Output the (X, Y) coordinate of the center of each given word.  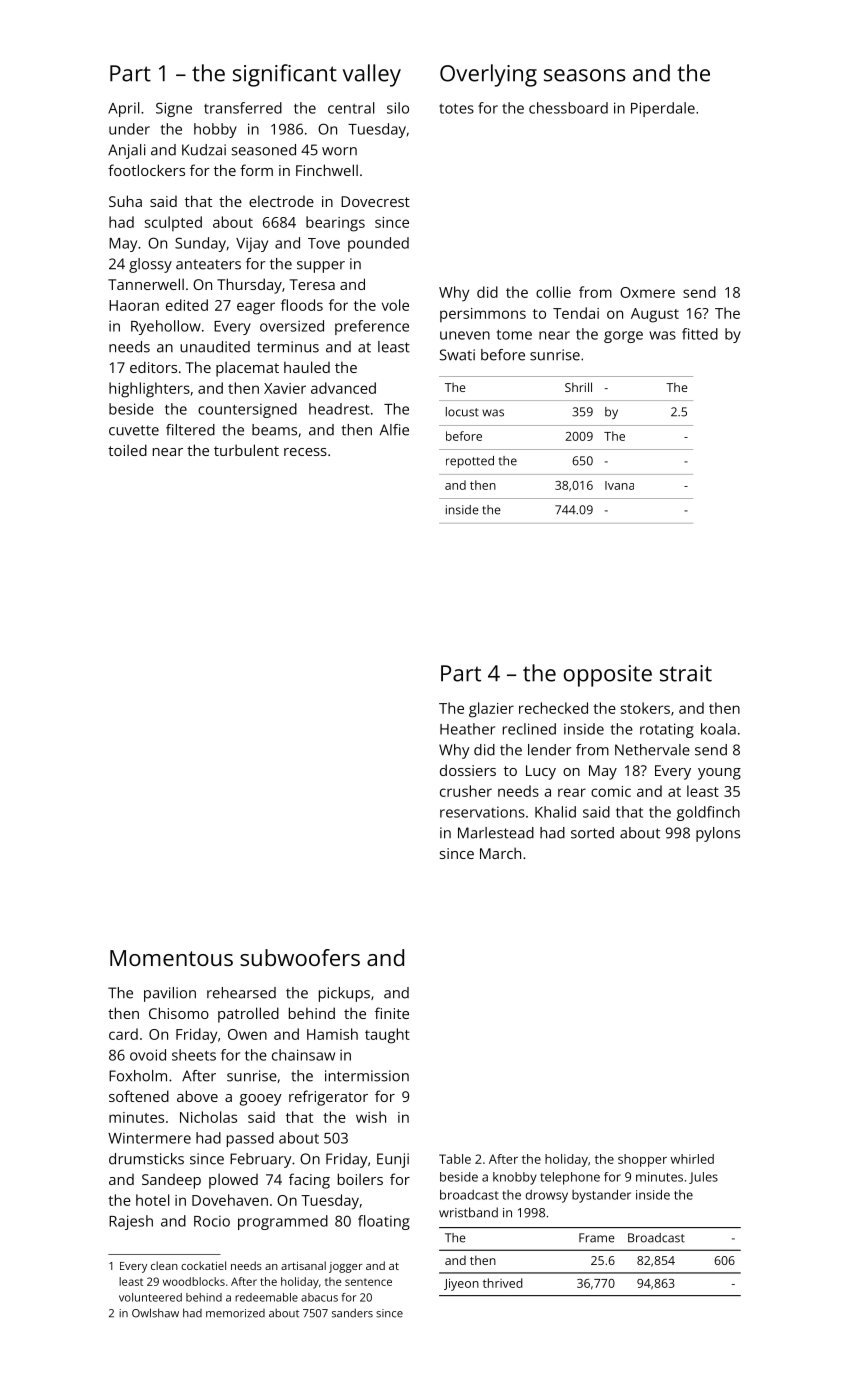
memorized (235, 1313)
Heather (467, 729)
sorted (592, 833)
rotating (667, 730)
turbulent (246, 450)
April (123, 109)
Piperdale (663, 109)
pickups (344, 994)
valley (372, 75)
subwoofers (300, 957)
